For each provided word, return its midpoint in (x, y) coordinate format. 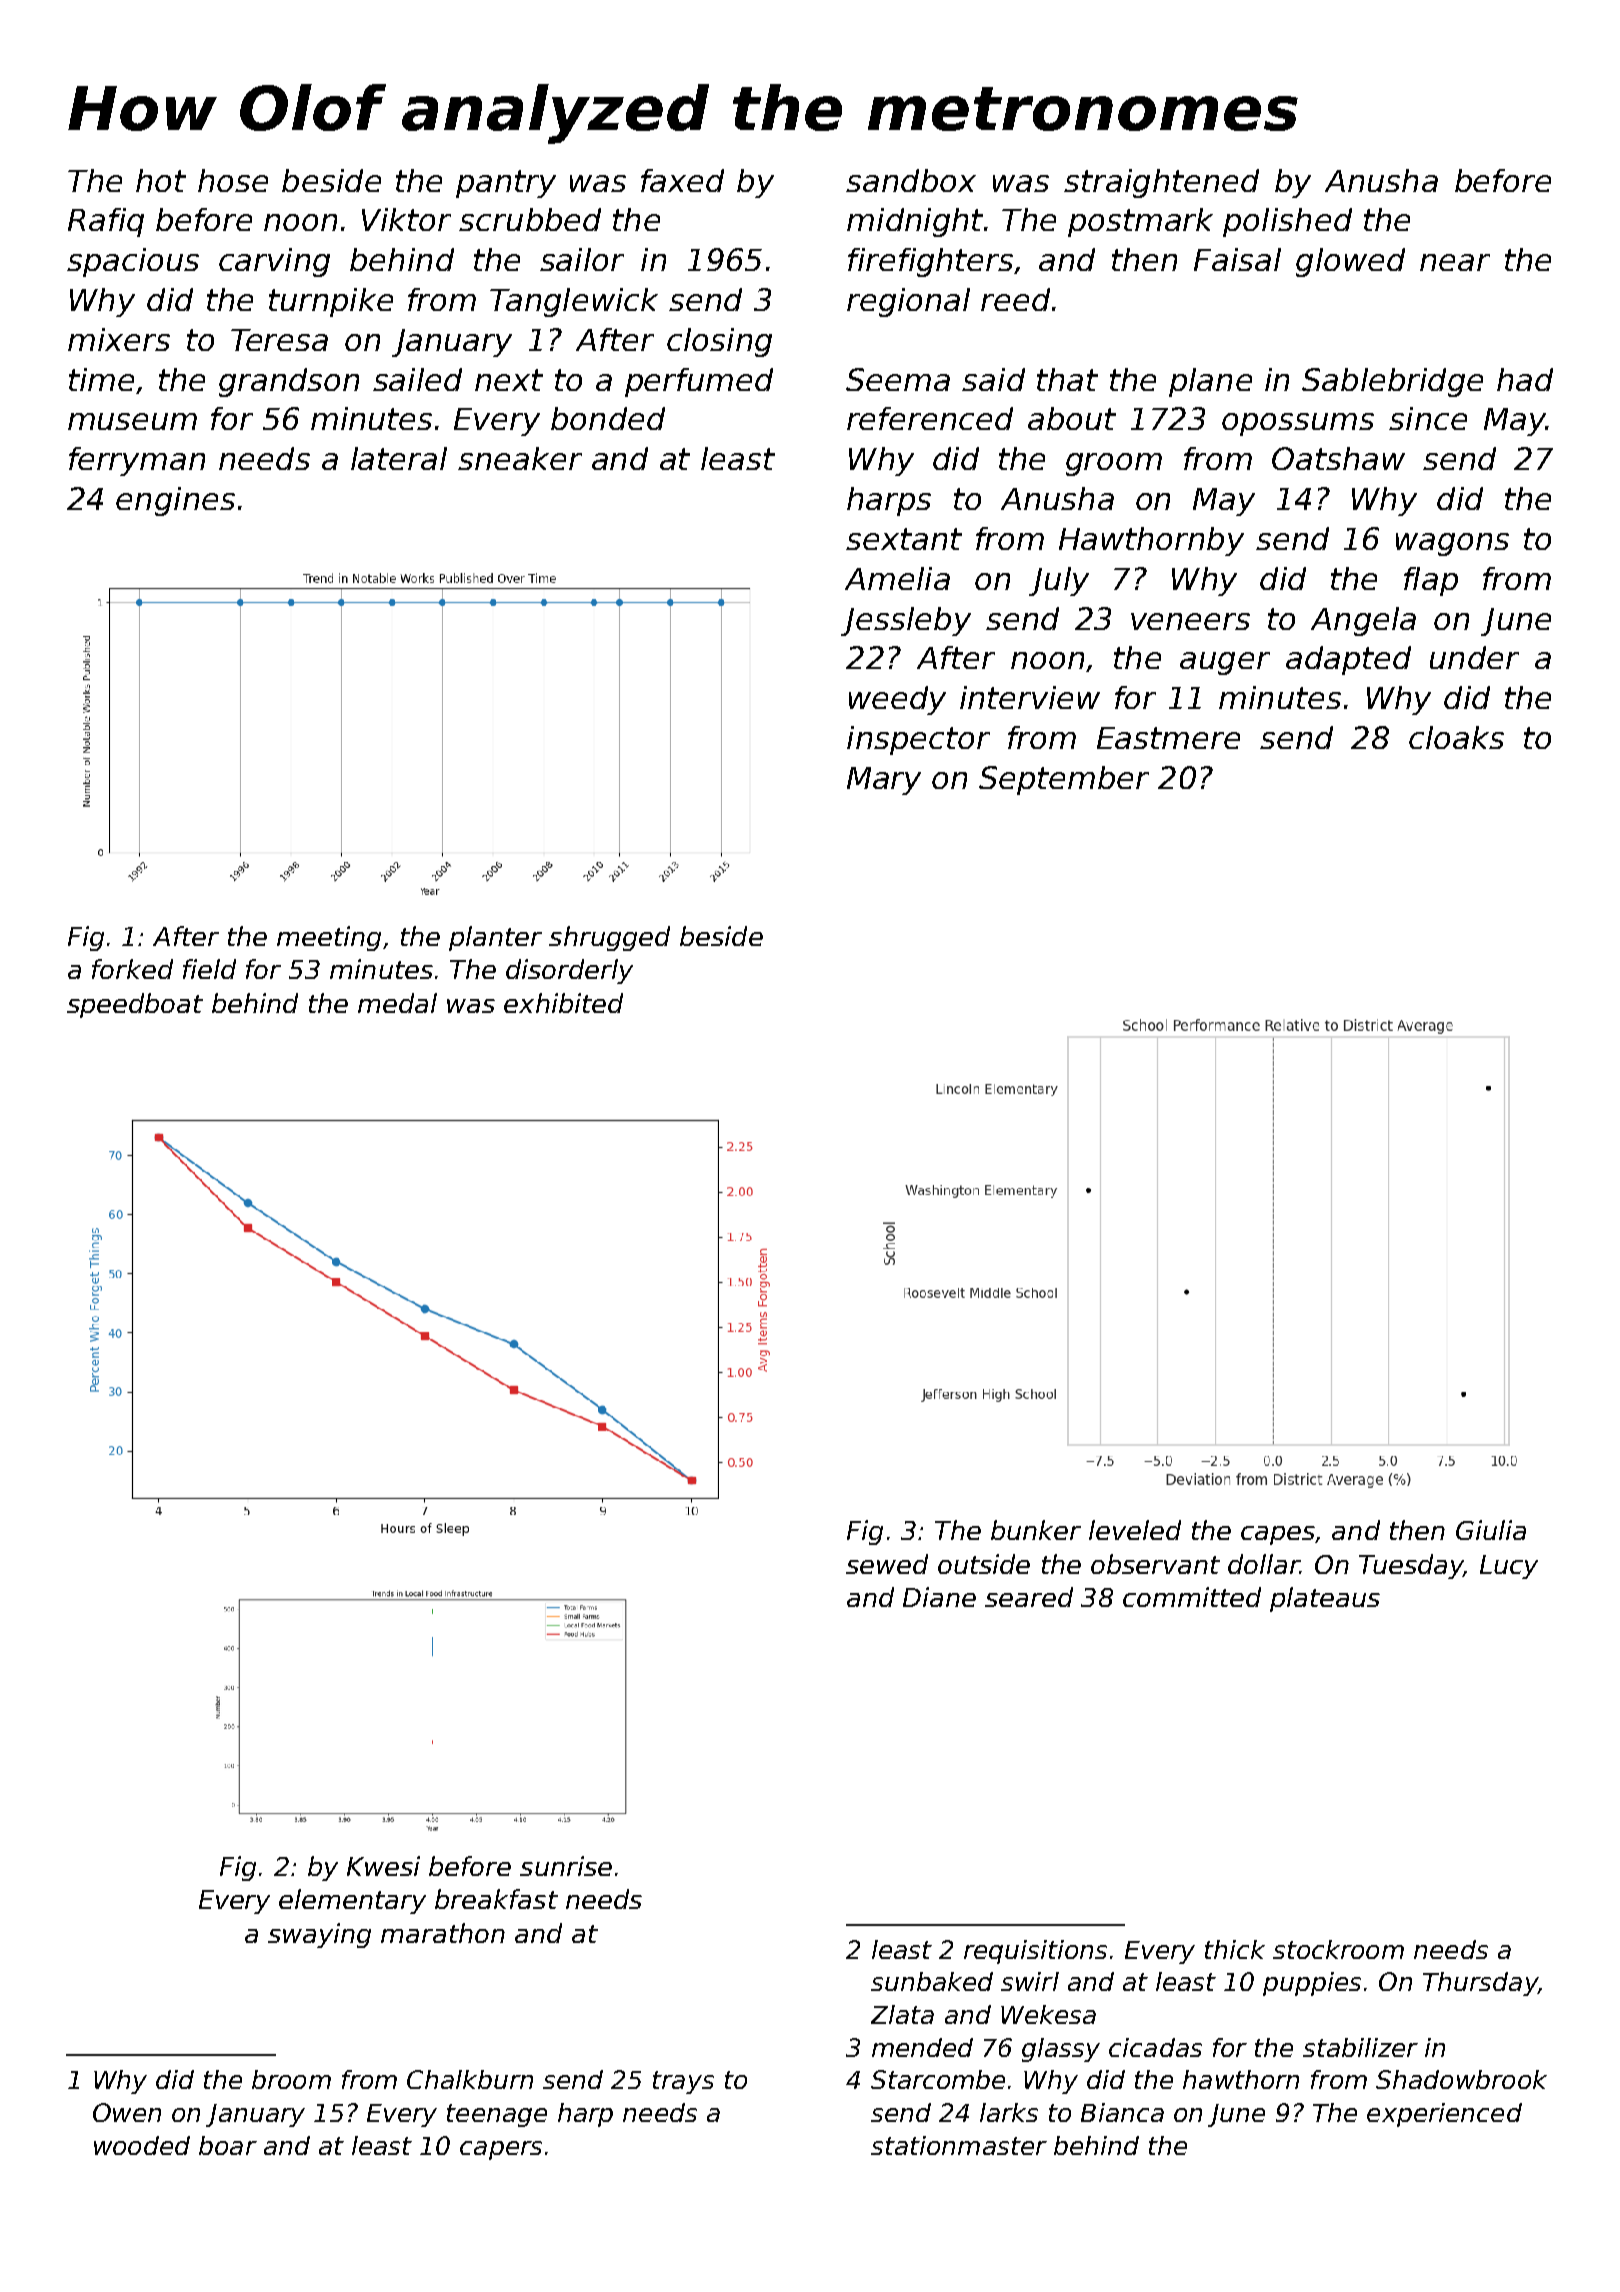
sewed (887, 1564)
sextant (904, 539)
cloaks (1456, 737)
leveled (1135, 1530)
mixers (119, 339)
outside (984, 1564)
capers (501, 2150)
